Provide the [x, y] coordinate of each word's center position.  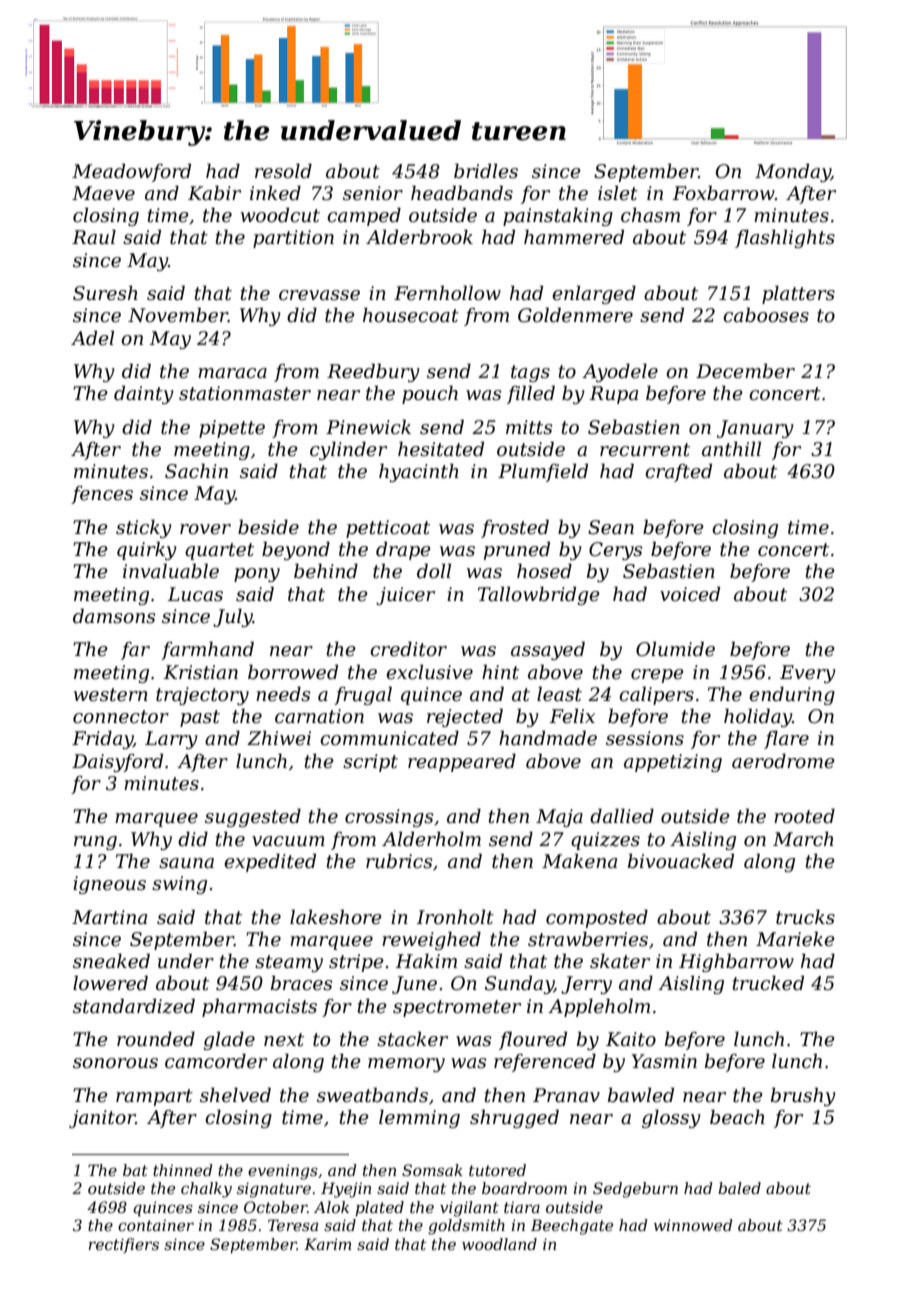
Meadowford [131, 172]
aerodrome [783, 761]
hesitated [441, 449]
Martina [109, 917]
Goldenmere [575, 315]
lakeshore [336, 917]
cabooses [766, 315]
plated [379, 1208]
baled [739, 1188]
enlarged [594, 294]
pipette [232, 429]
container [156, 1225]
